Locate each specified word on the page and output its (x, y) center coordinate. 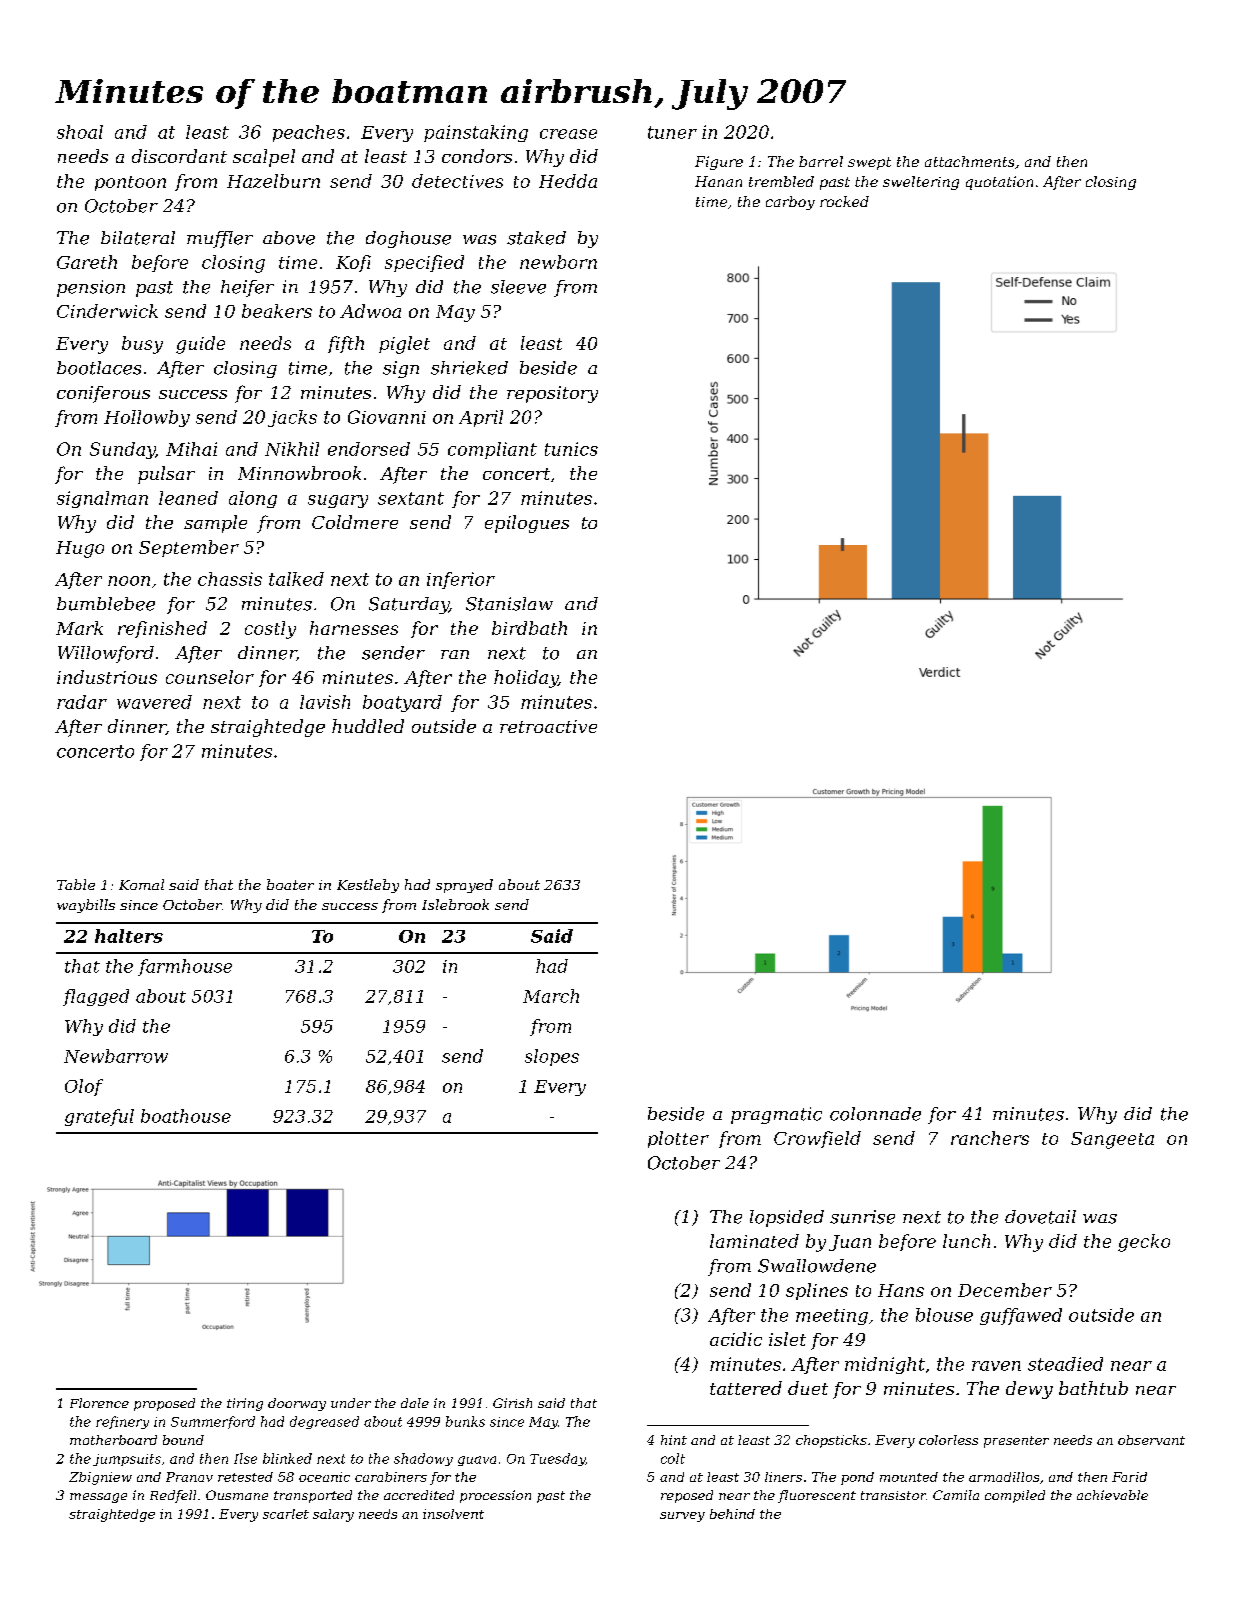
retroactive (548, 726)
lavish (325, 702)
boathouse (186, 1116)
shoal (80, 132)
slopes (552, 1057)
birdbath (529, 628)
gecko (1144, 1243)
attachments (969, 161)
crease (568, 134)
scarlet (286, 1514)
